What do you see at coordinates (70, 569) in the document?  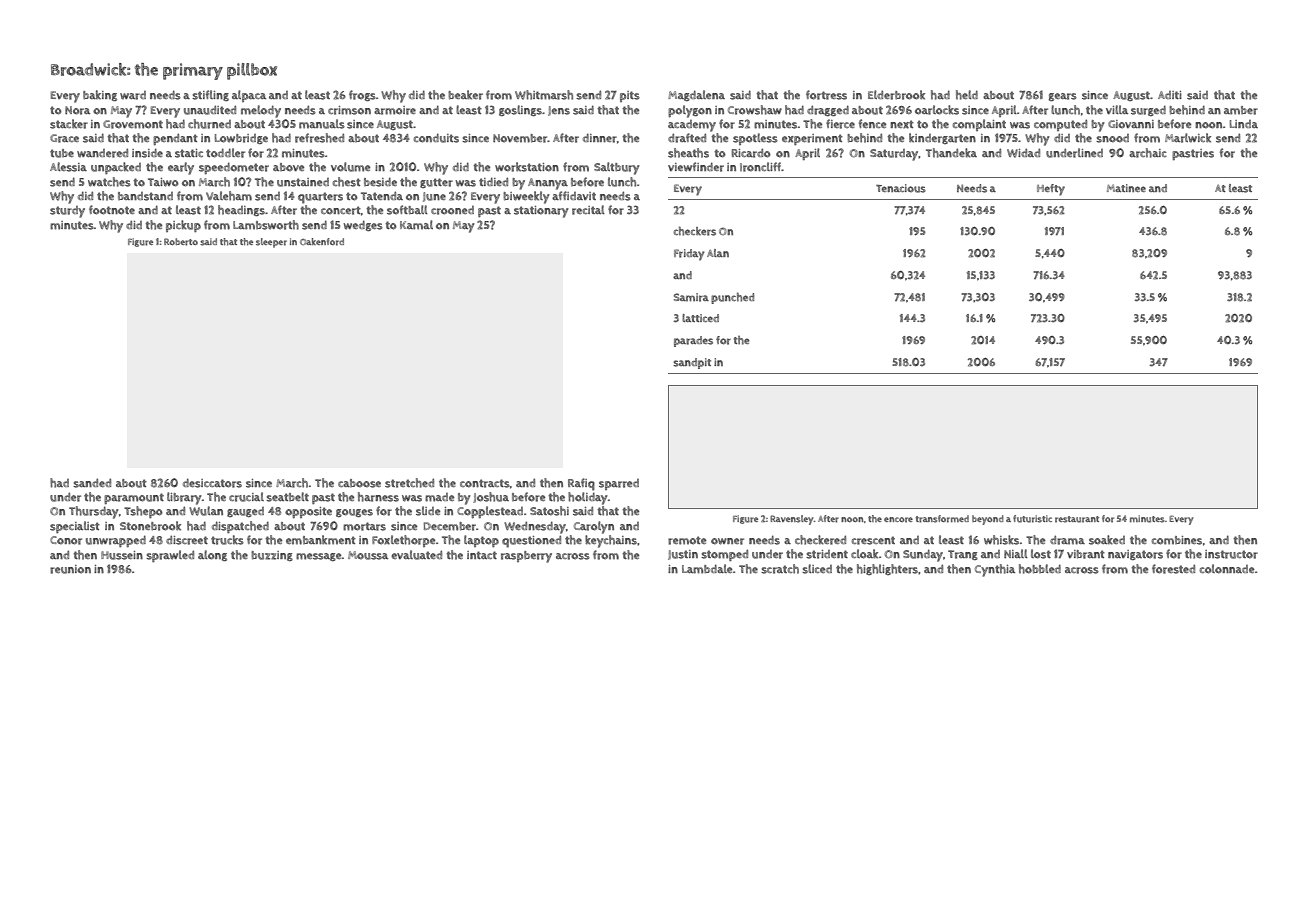 I see `reunion` at bounding box center [70, 569].
